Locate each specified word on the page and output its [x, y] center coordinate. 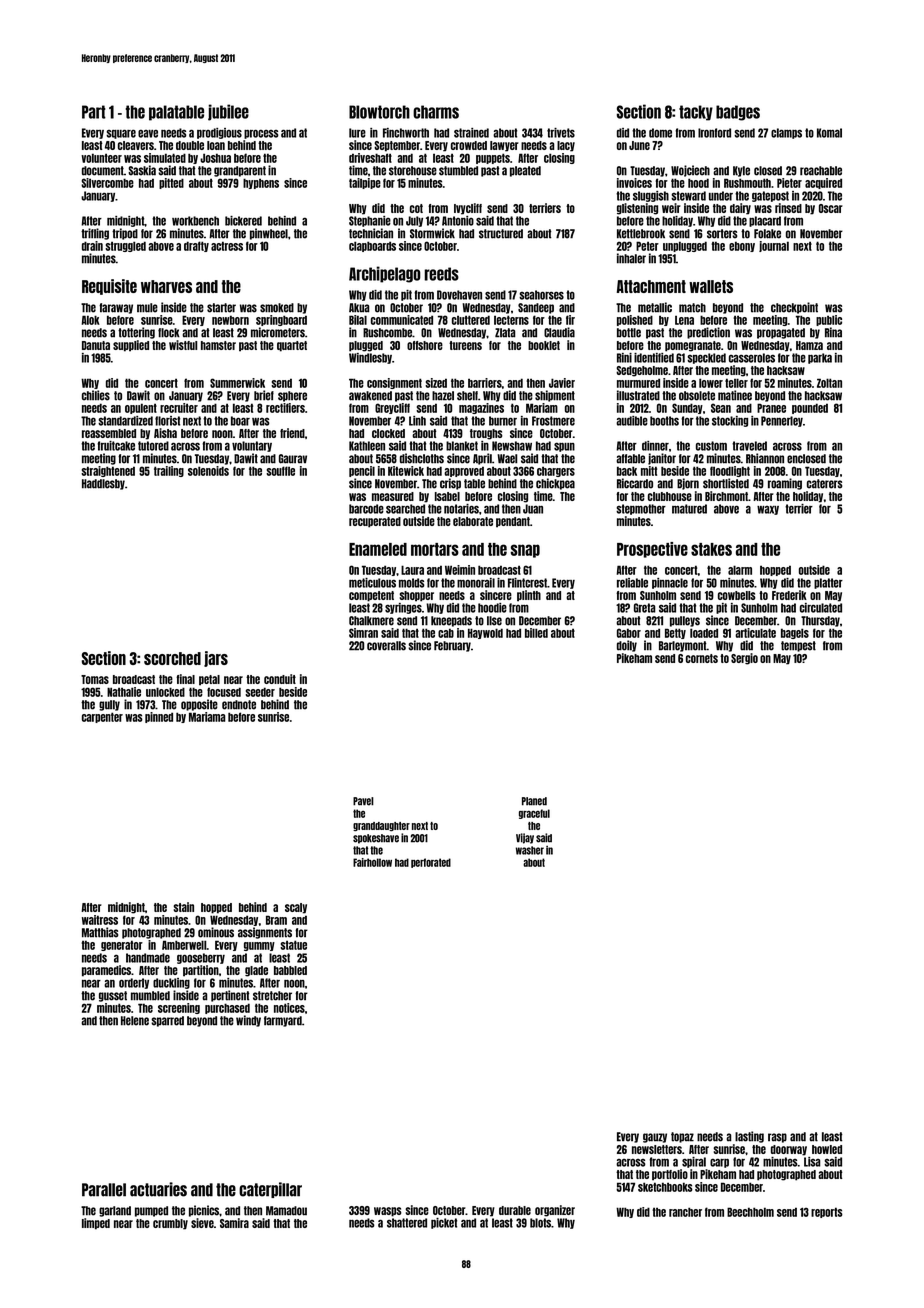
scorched [172, 658]
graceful [534, 814]
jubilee [228, 112]
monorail [476, 583]
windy [248, 1021]
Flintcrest [527, 583]
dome [660, 133]
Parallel [104, 1190]
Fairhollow [372, 862]
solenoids [208, 471]
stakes [711, 549]
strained [471, 133]
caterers [824, 484]
